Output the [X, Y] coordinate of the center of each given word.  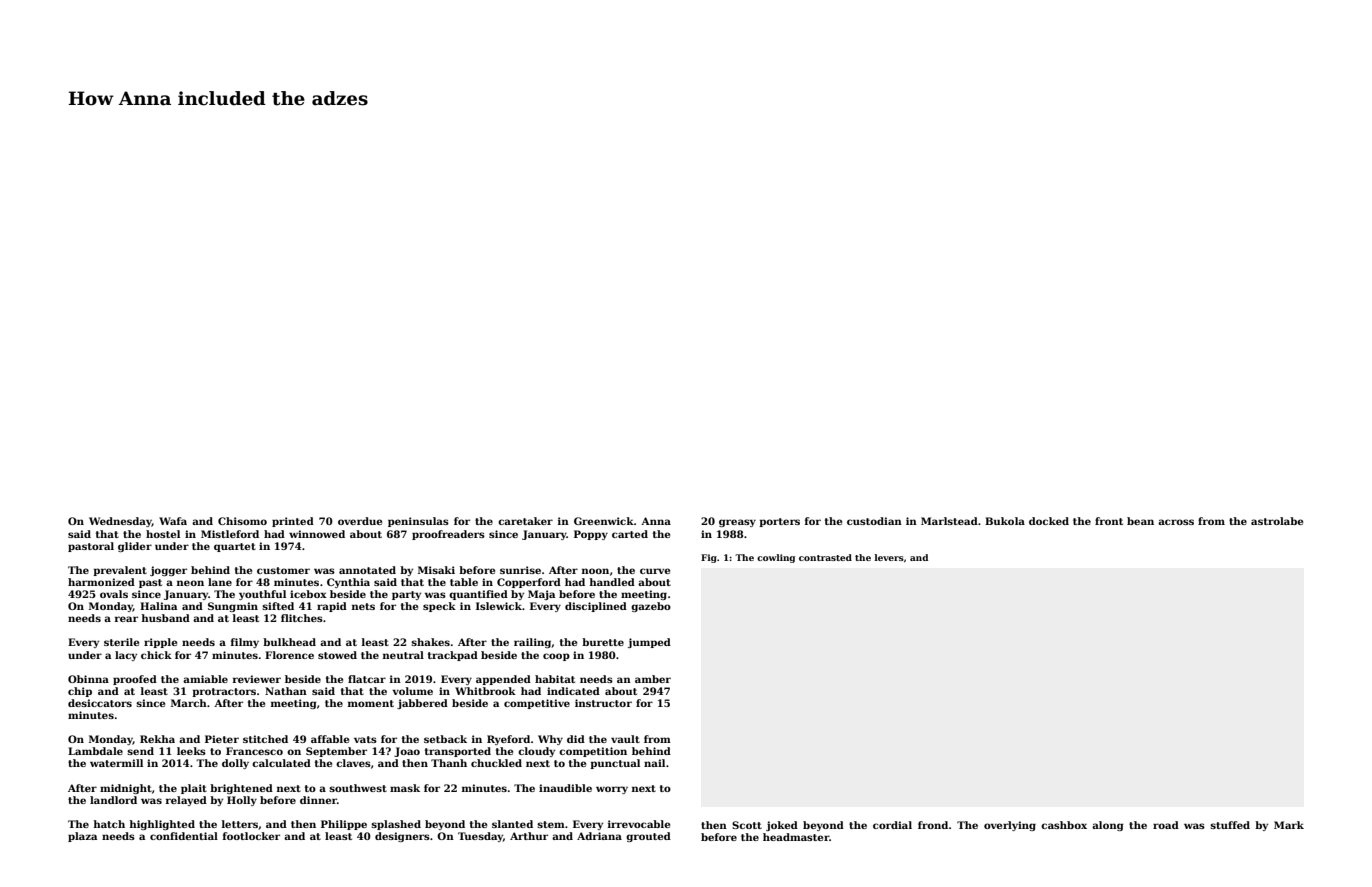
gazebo [651, 607]
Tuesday [480, 837]
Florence [289, 655]
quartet [235, 547]
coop [556, 657]
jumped [649, 643]
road [1166, 825]
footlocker [251, 836]
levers [889, 557]
